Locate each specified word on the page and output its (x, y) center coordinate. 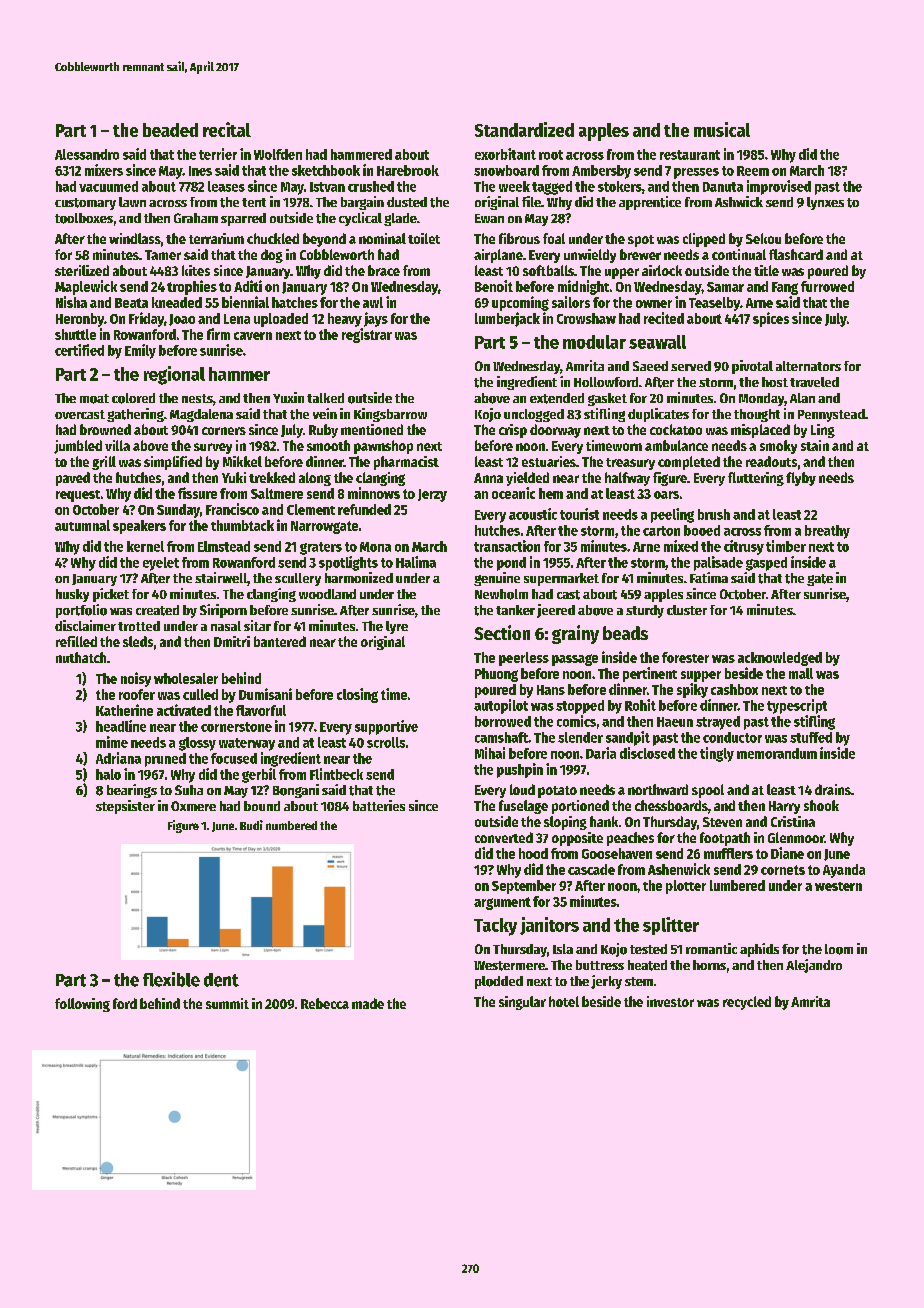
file (531, 201)
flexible (171, 979)
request (78, 496)
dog (272, 256)
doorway (555, 431)
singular (522, 1003)
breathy (827, 532)
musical (722, 129)
